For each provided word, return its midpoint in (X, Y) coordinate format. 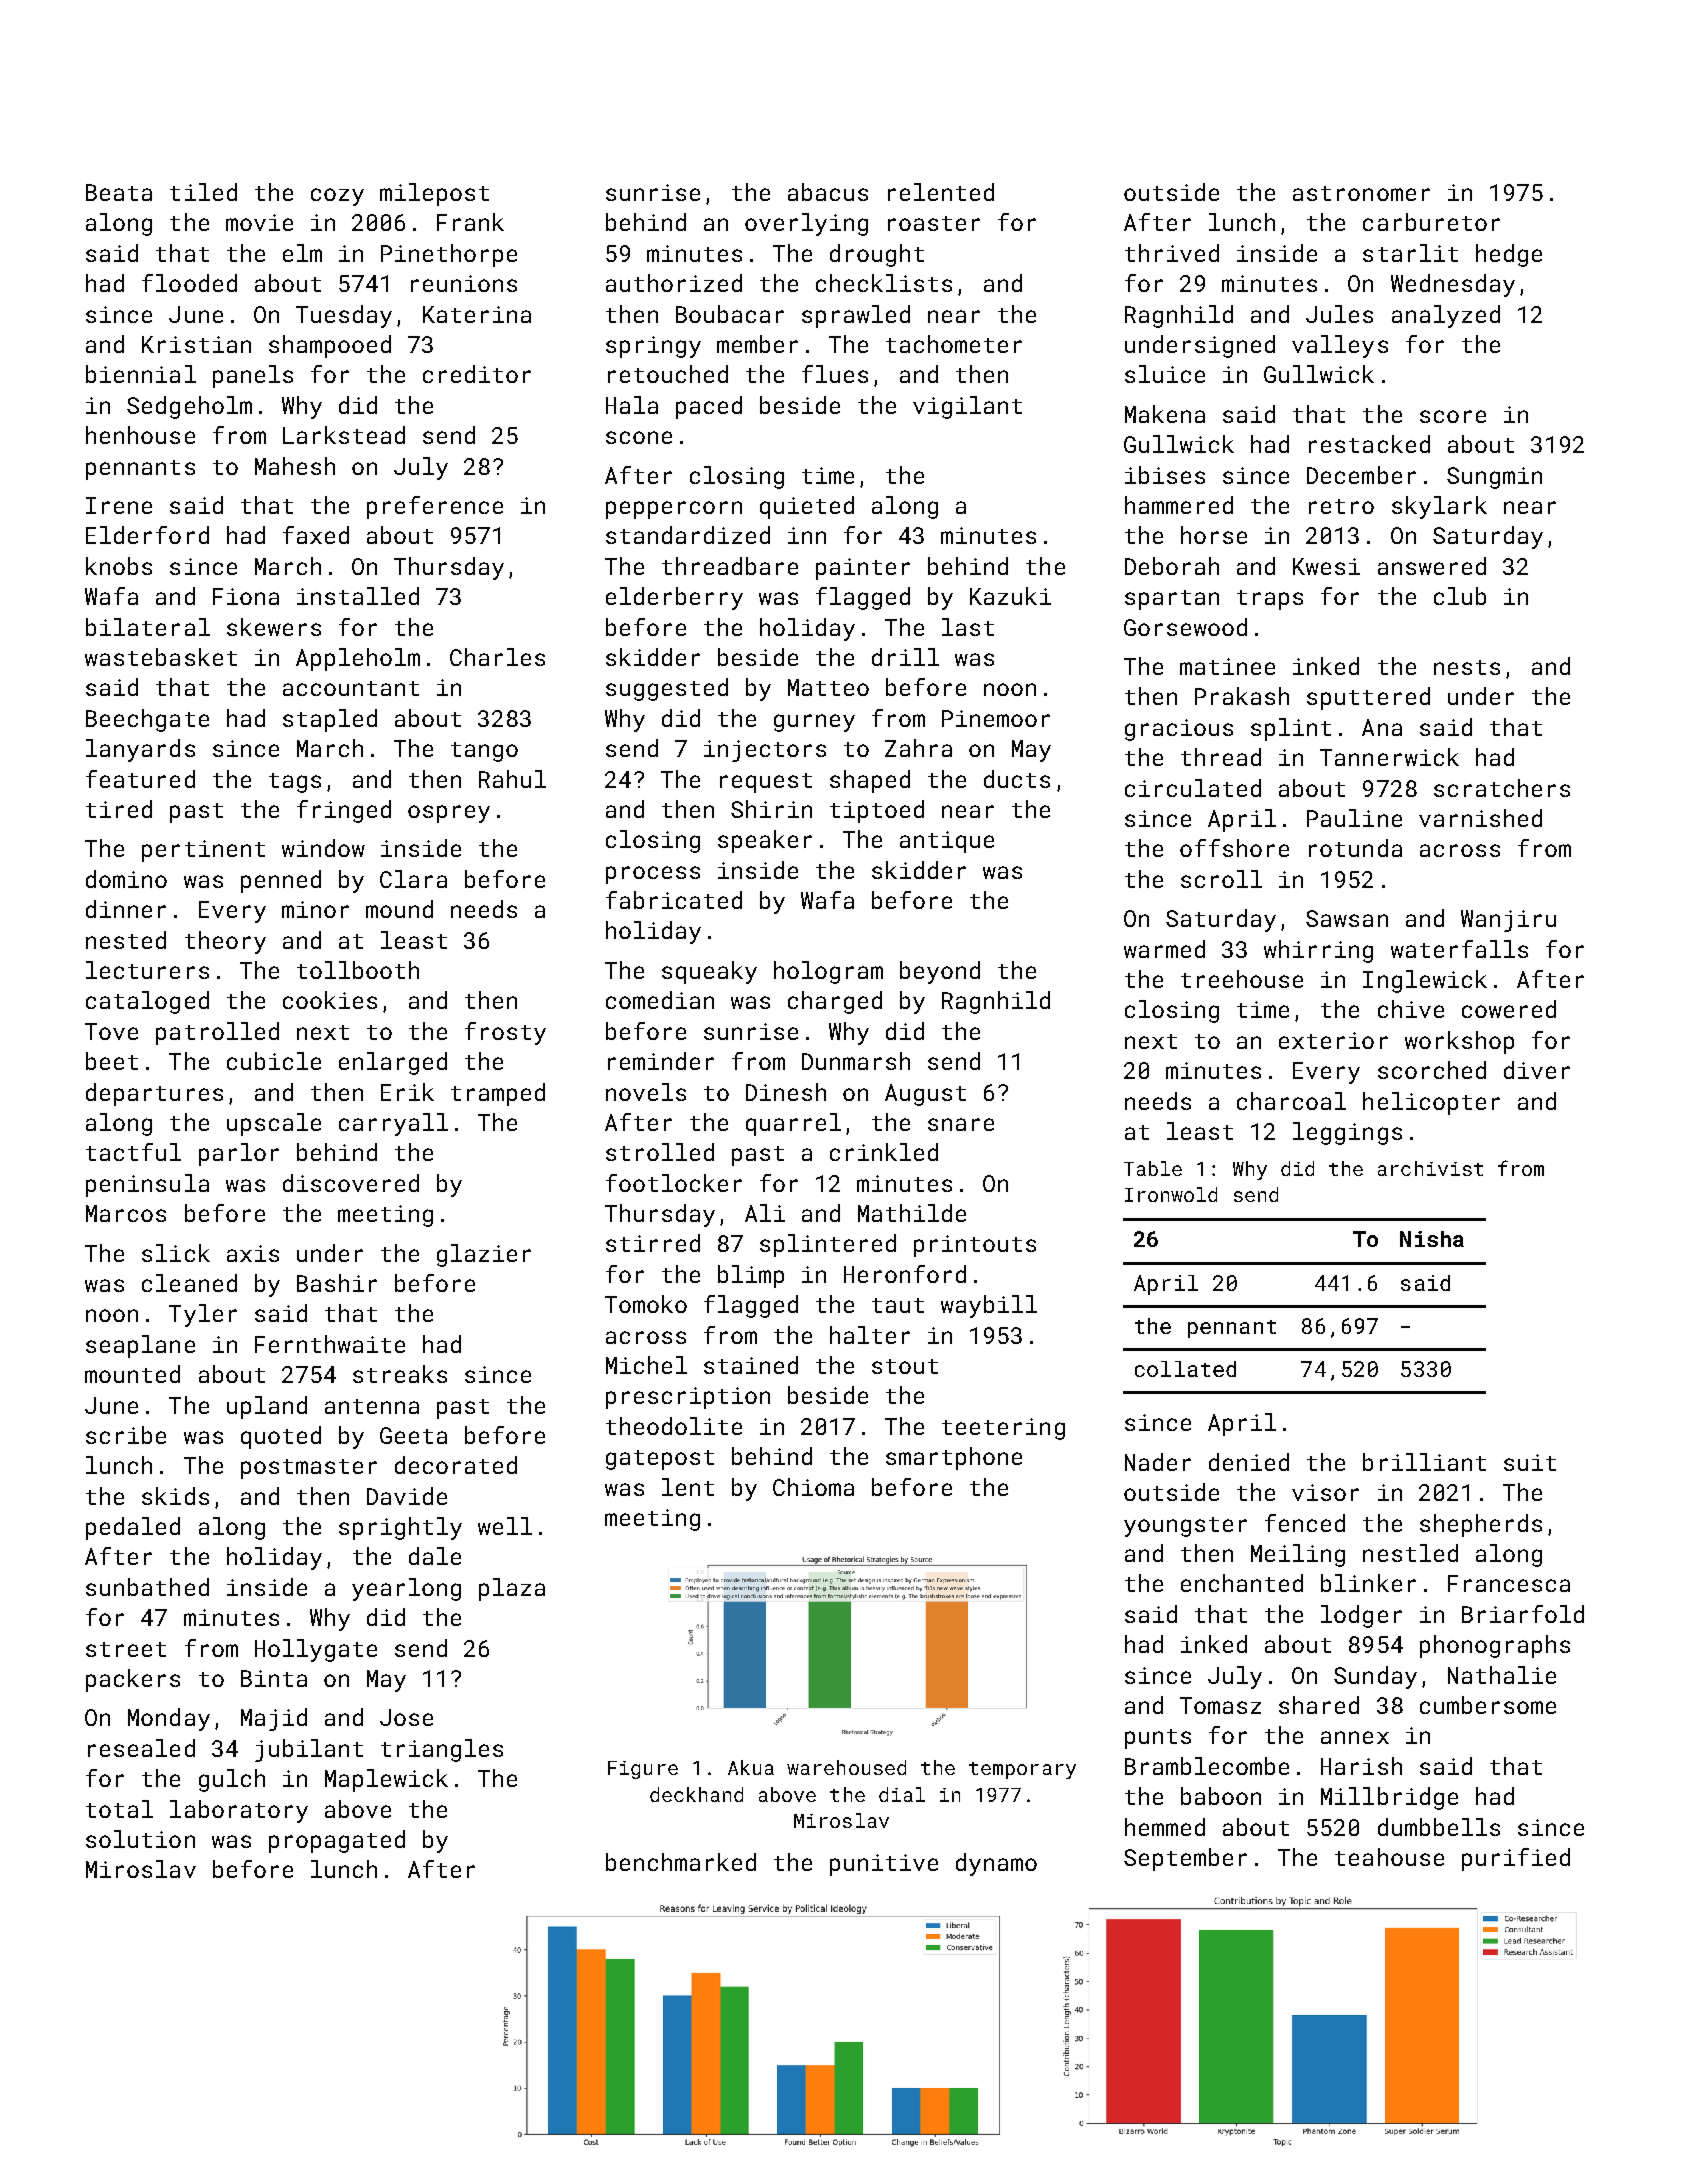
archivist (1430, 1168)
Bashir (337, 1283)
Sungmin (1494, 478)
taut (898, 1305)
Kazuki (1010, 596)
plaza (512, 1589)
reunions (464, 283)
